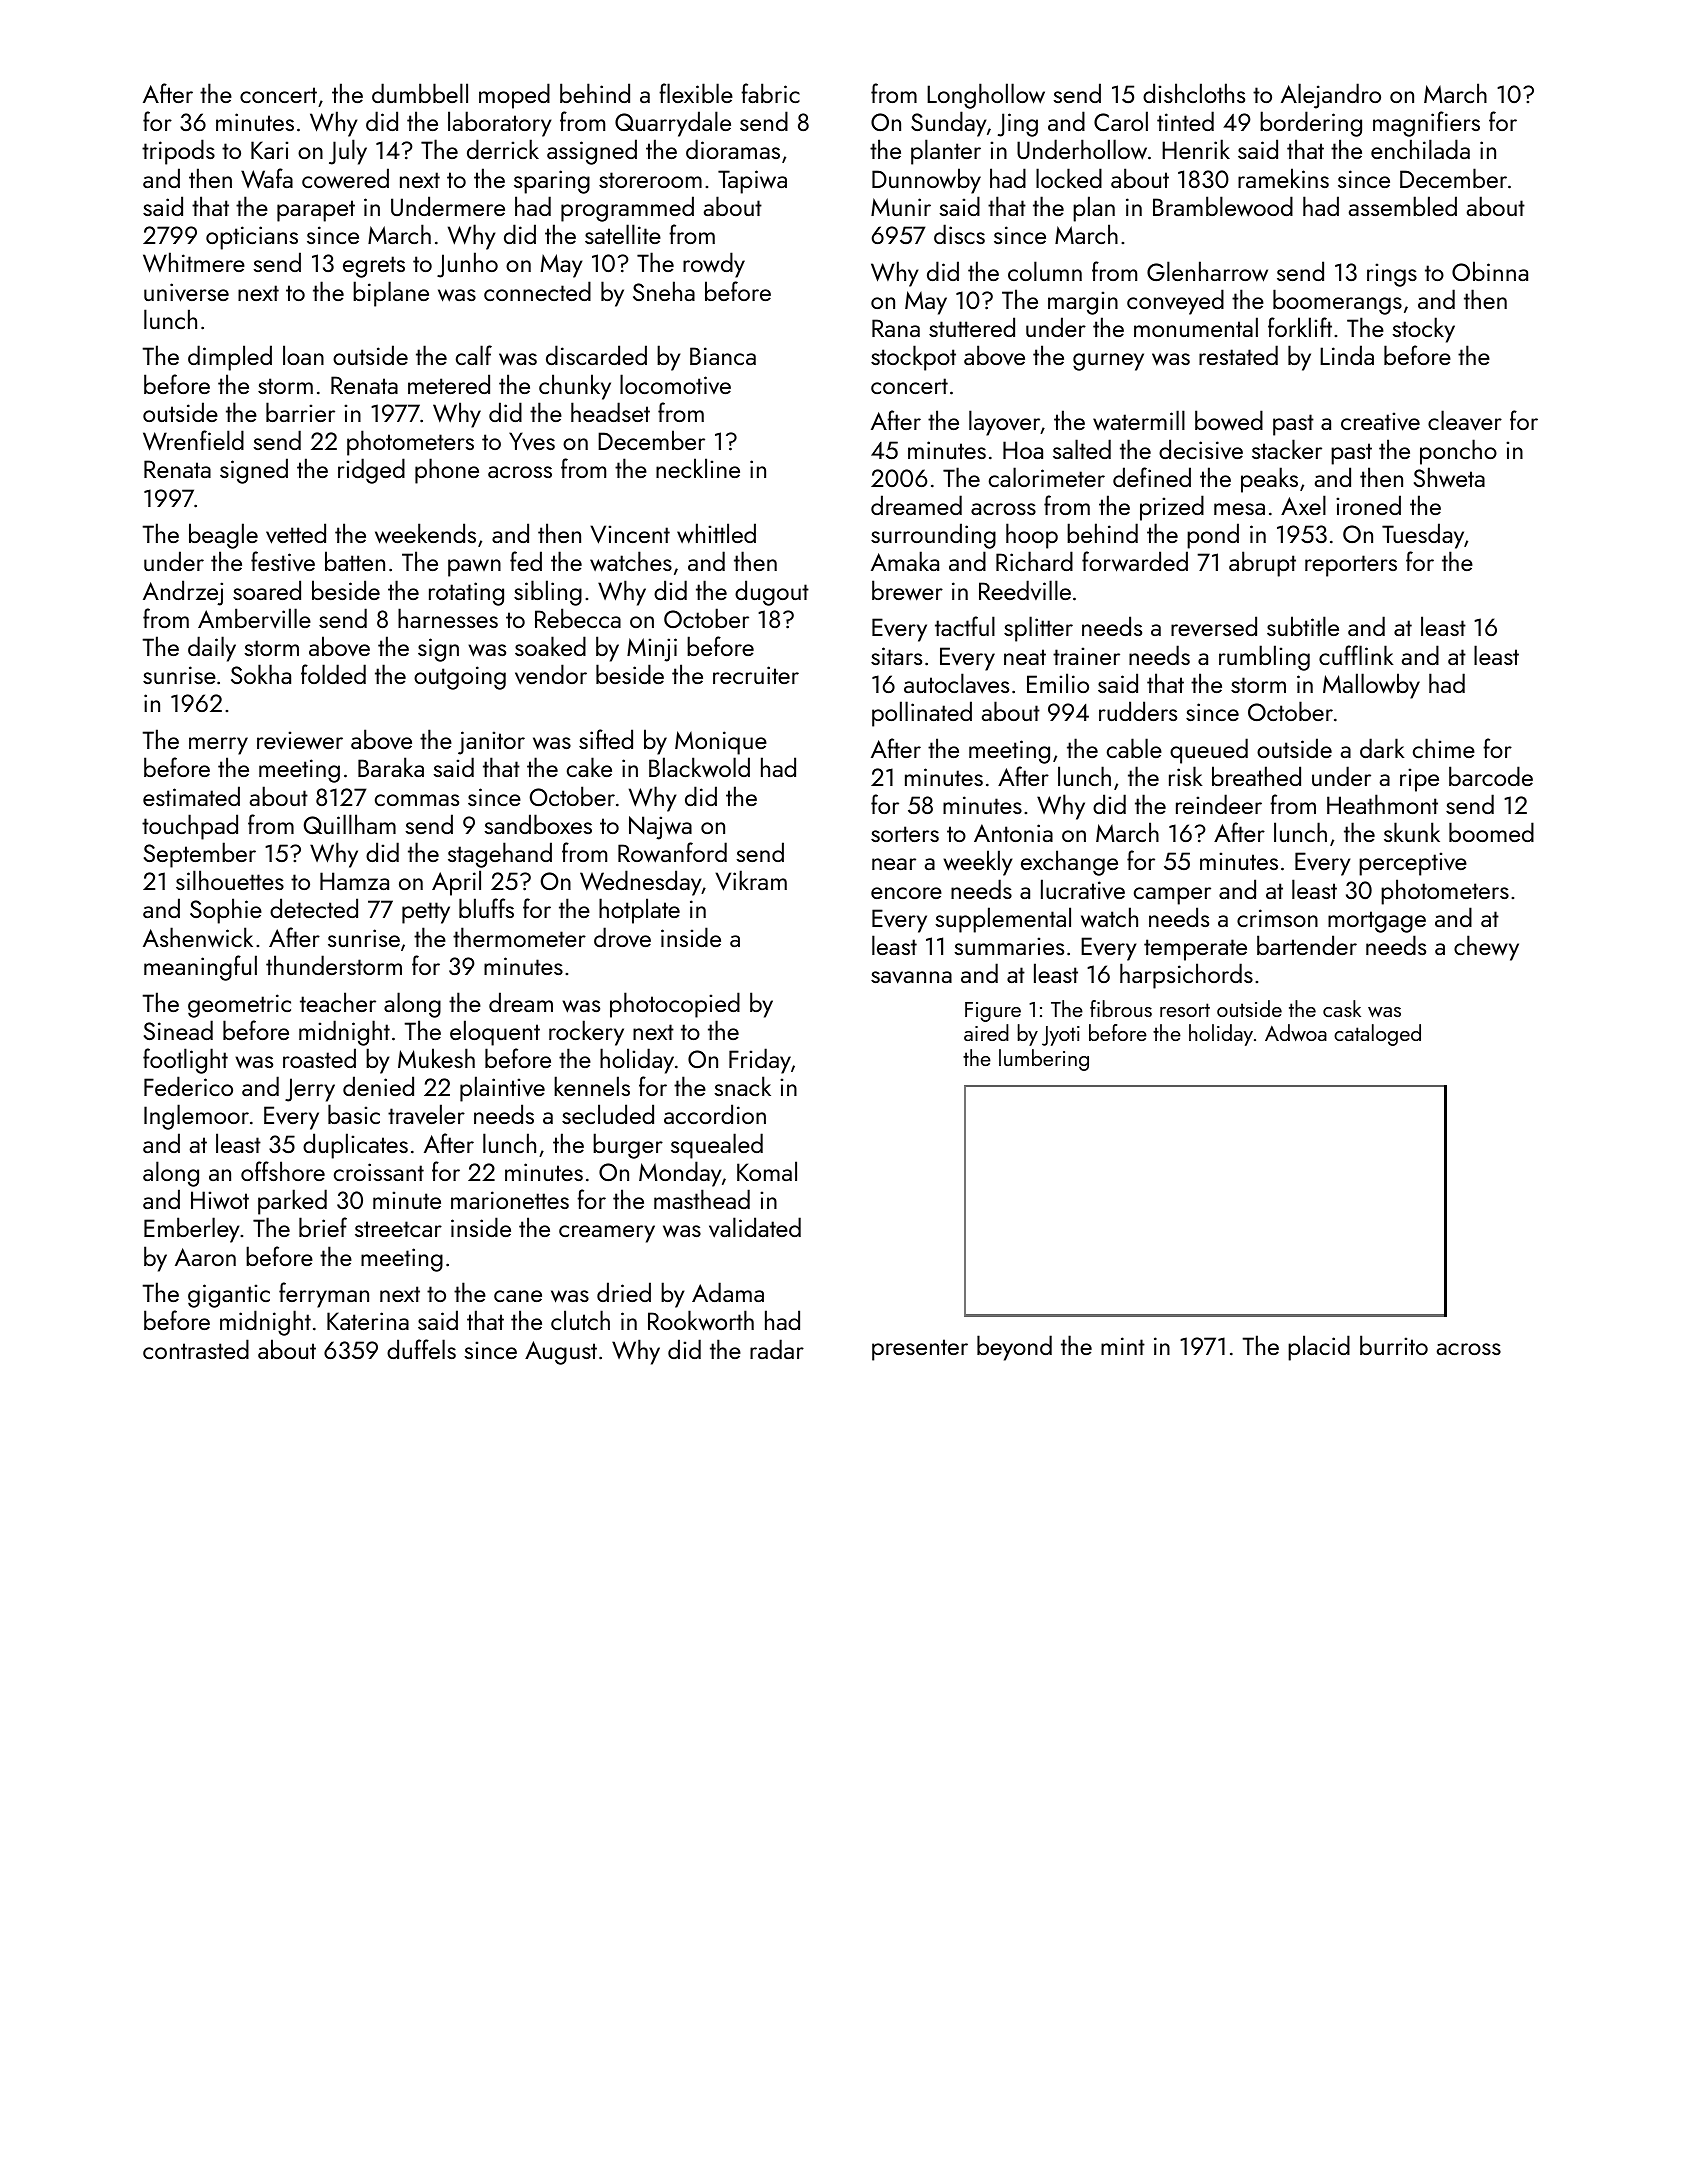 Image resolution: width=1683 pixels, height=2178 pixels. I want to click on streetcar, so click(398, 1229).
